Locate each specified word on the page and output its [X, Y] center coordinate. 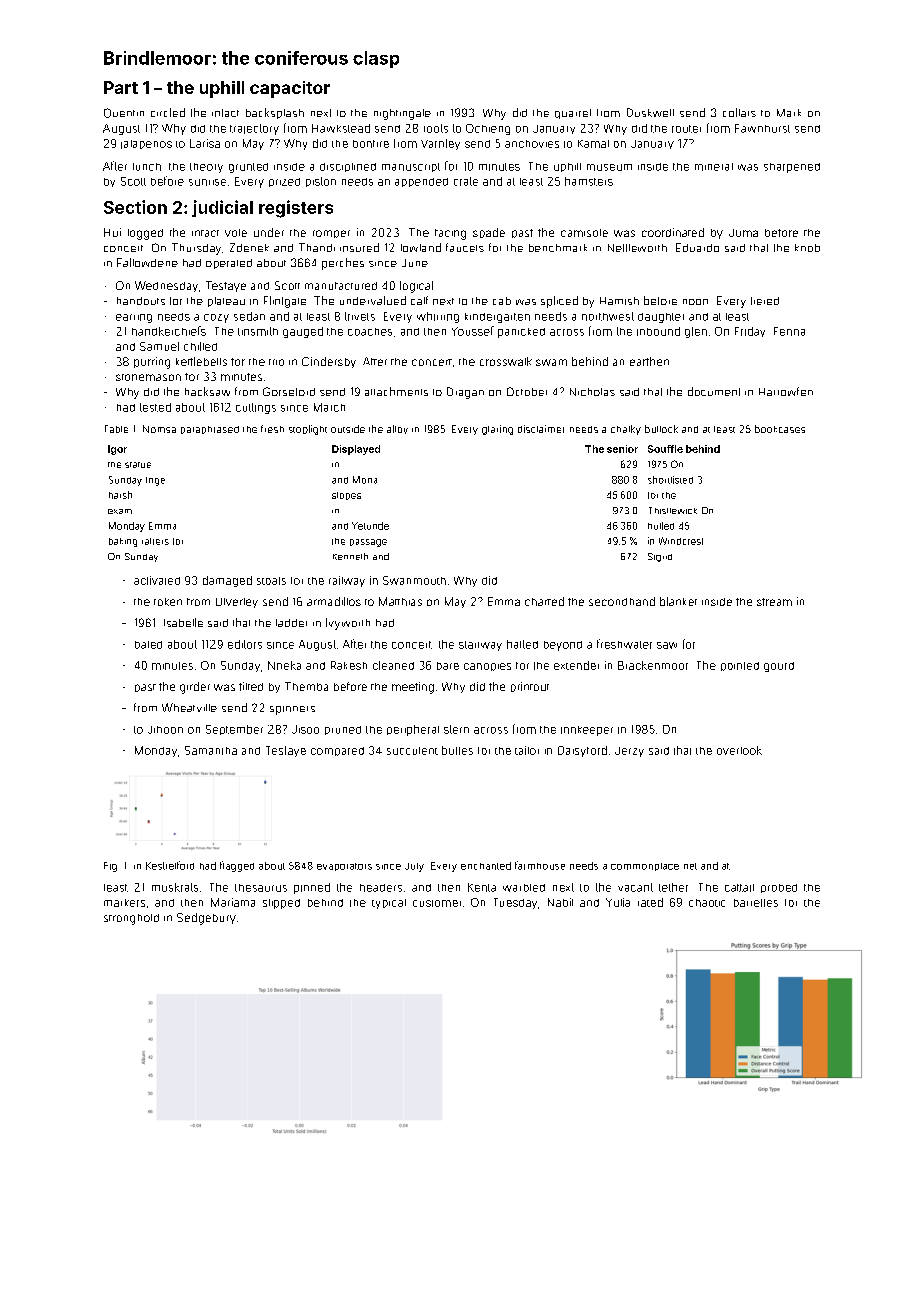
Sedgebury [206, 919]
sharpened [792, 168]
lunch [147, 167]
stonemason [148, 377]
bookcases [780, 429]
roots [436, 128]
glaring [497, 430]
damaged [227, 581]
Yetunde [370, 526]
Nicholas [592, 392]
